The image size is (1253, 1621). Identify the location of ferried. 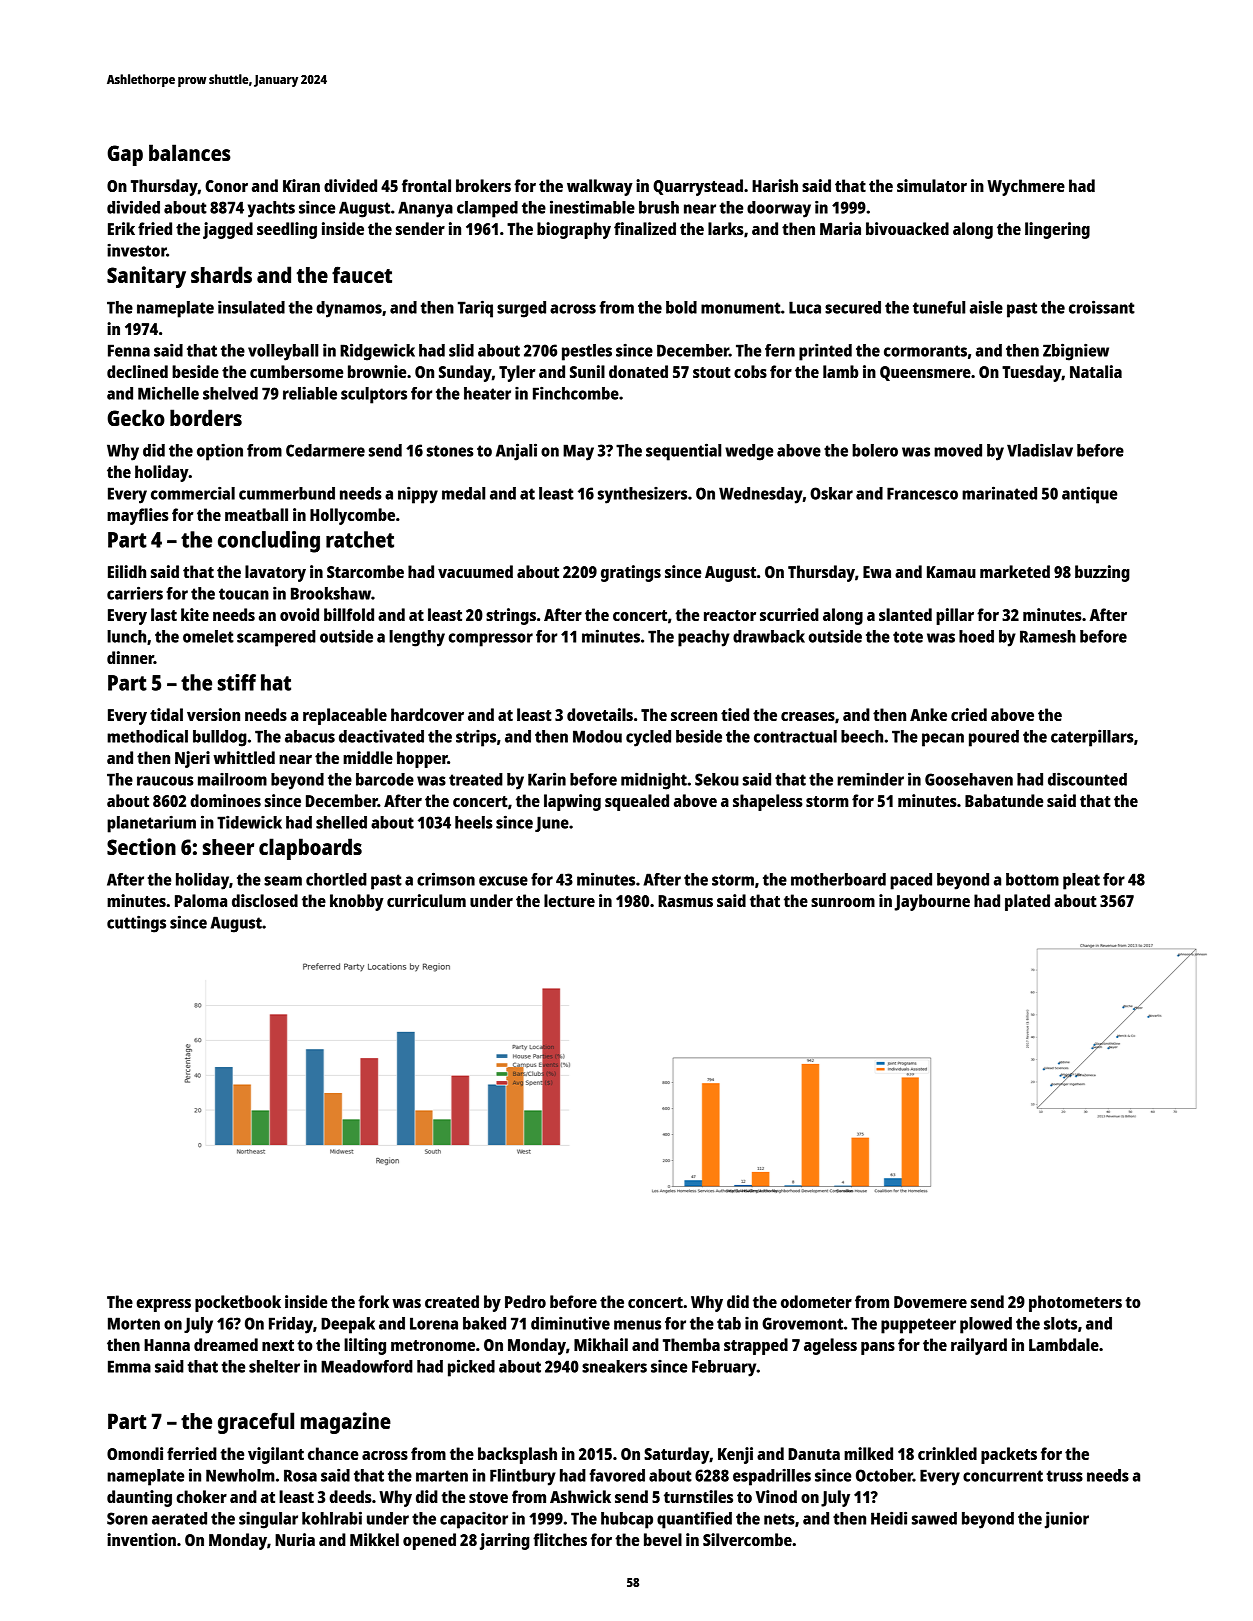
(192, 1453).
